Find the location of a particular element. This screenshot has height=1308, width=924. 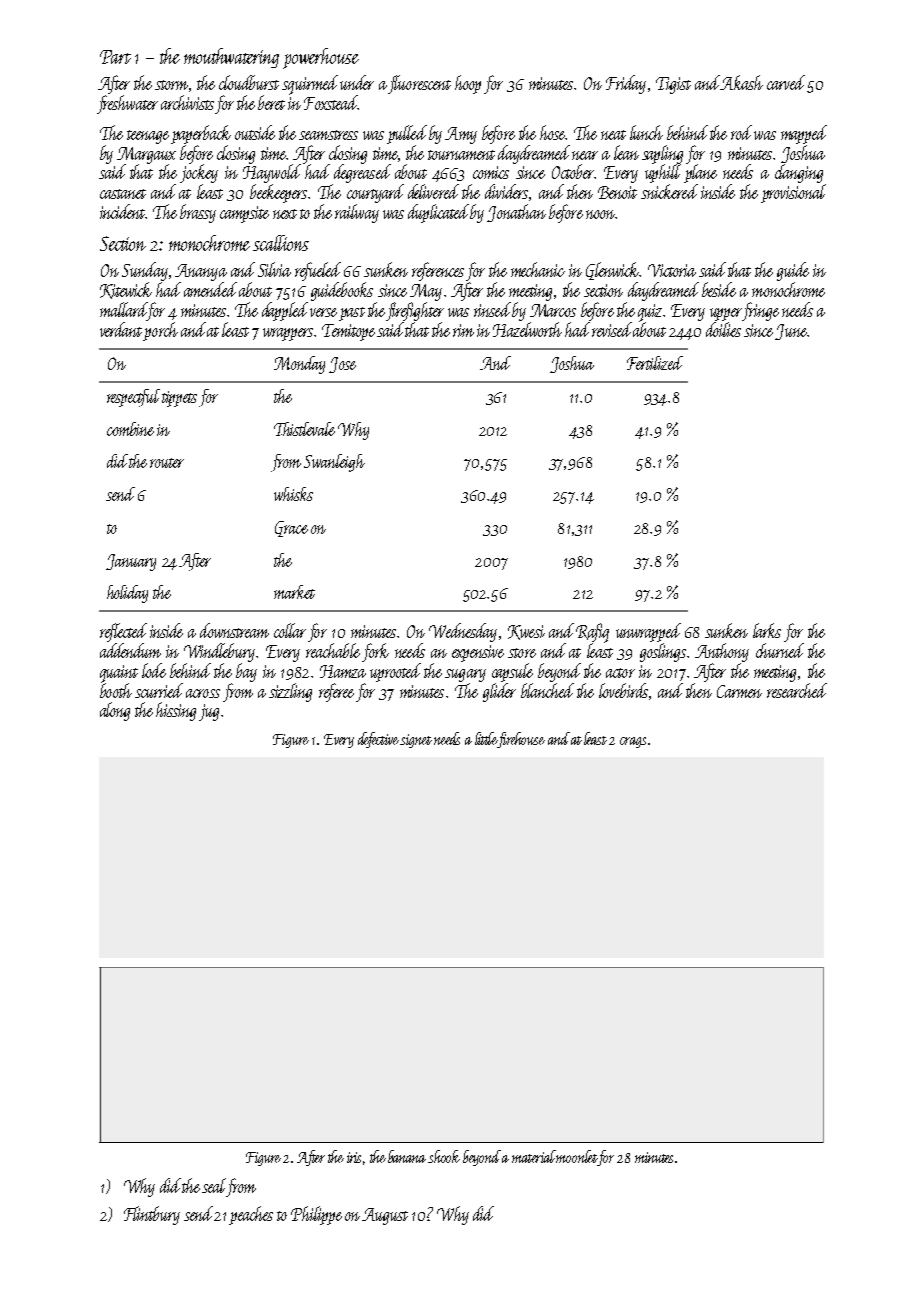

material is located at coordinates (534, 1156).
